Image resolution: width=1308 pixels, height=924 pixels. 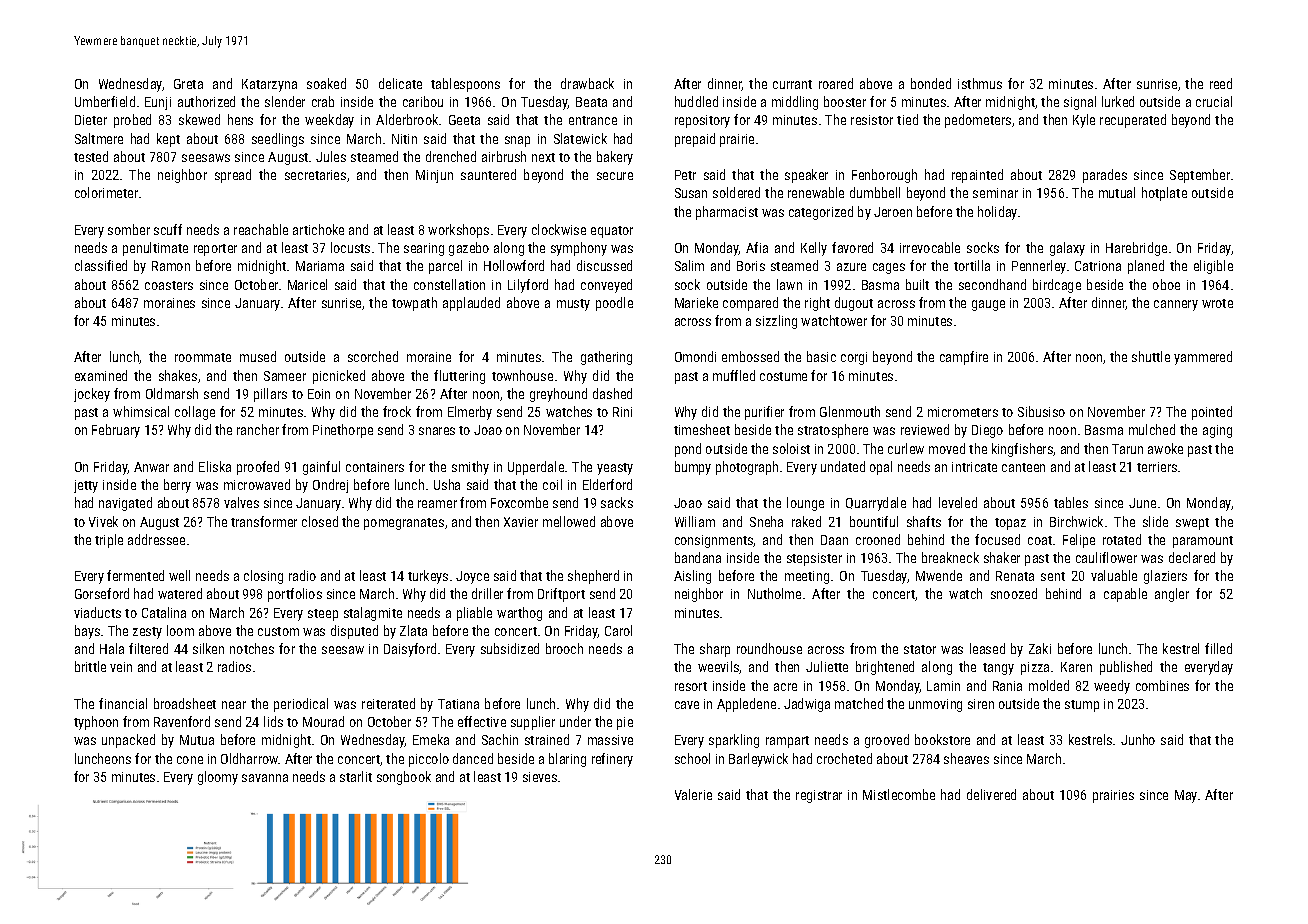 I want to click on repainted, so click(x=977, y=176).
